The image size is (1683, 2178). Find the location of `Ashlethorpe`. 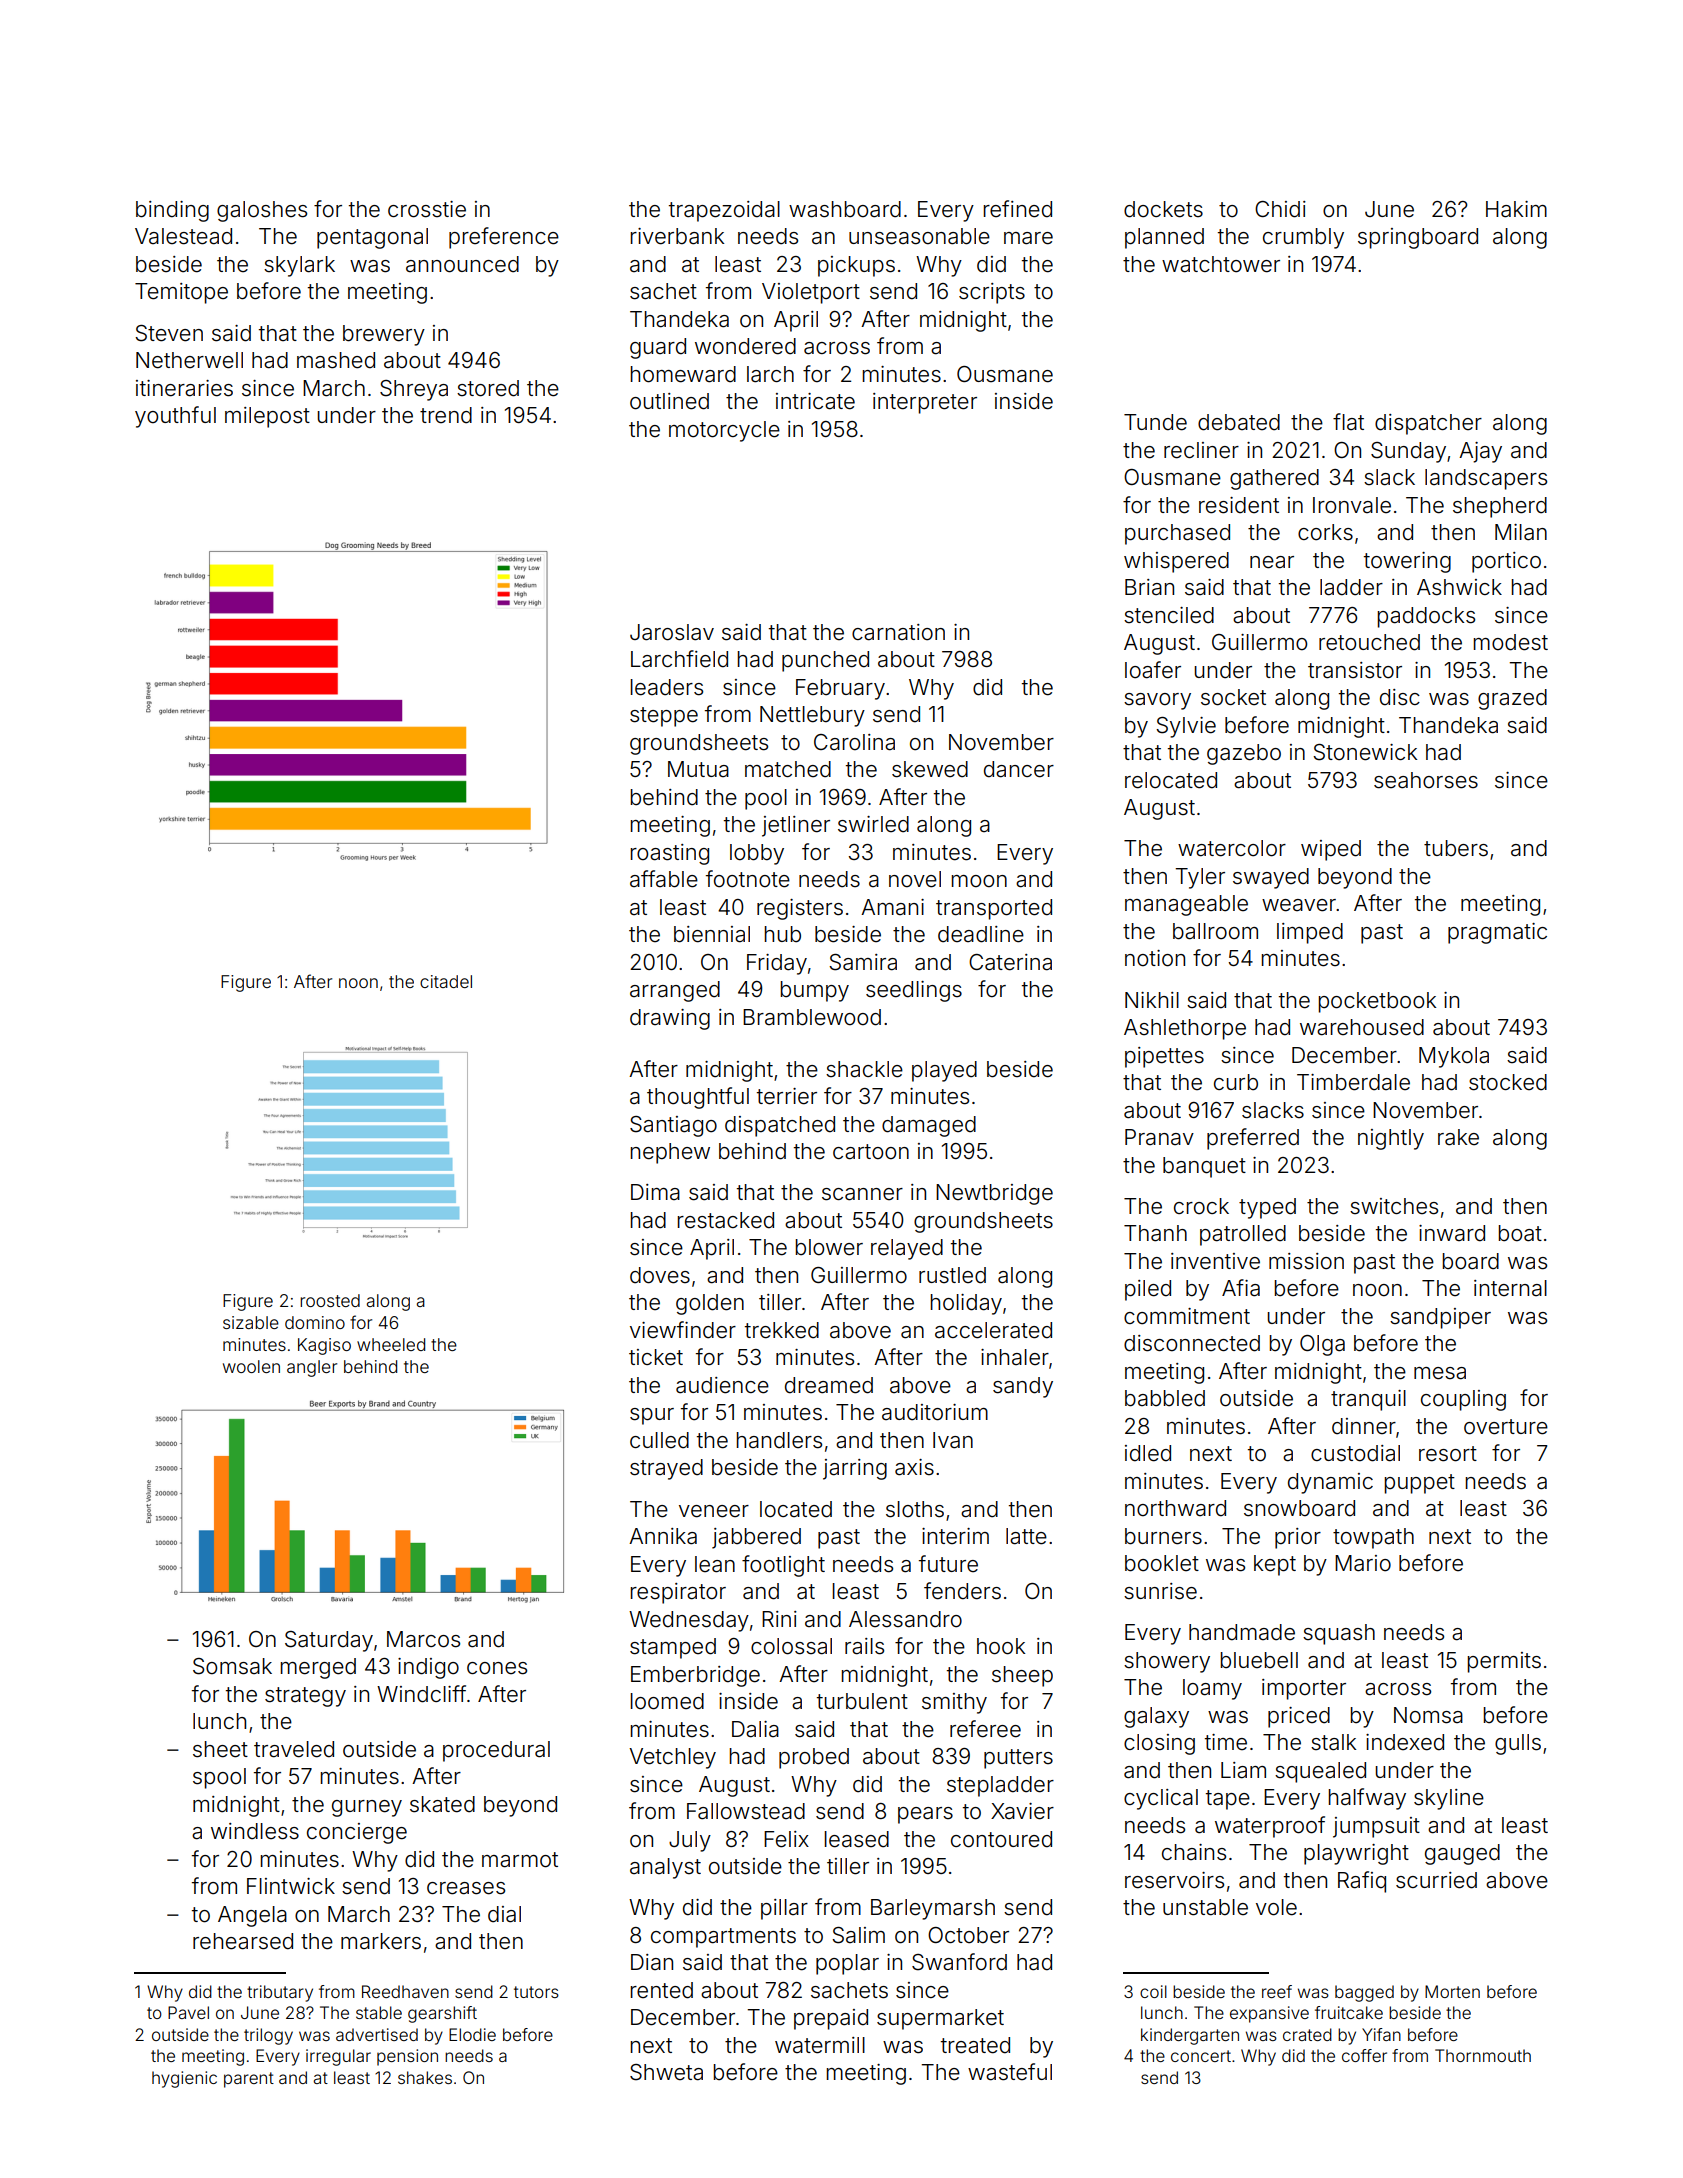

Ashlethorpe is located at coordinates (1185, 1029).
